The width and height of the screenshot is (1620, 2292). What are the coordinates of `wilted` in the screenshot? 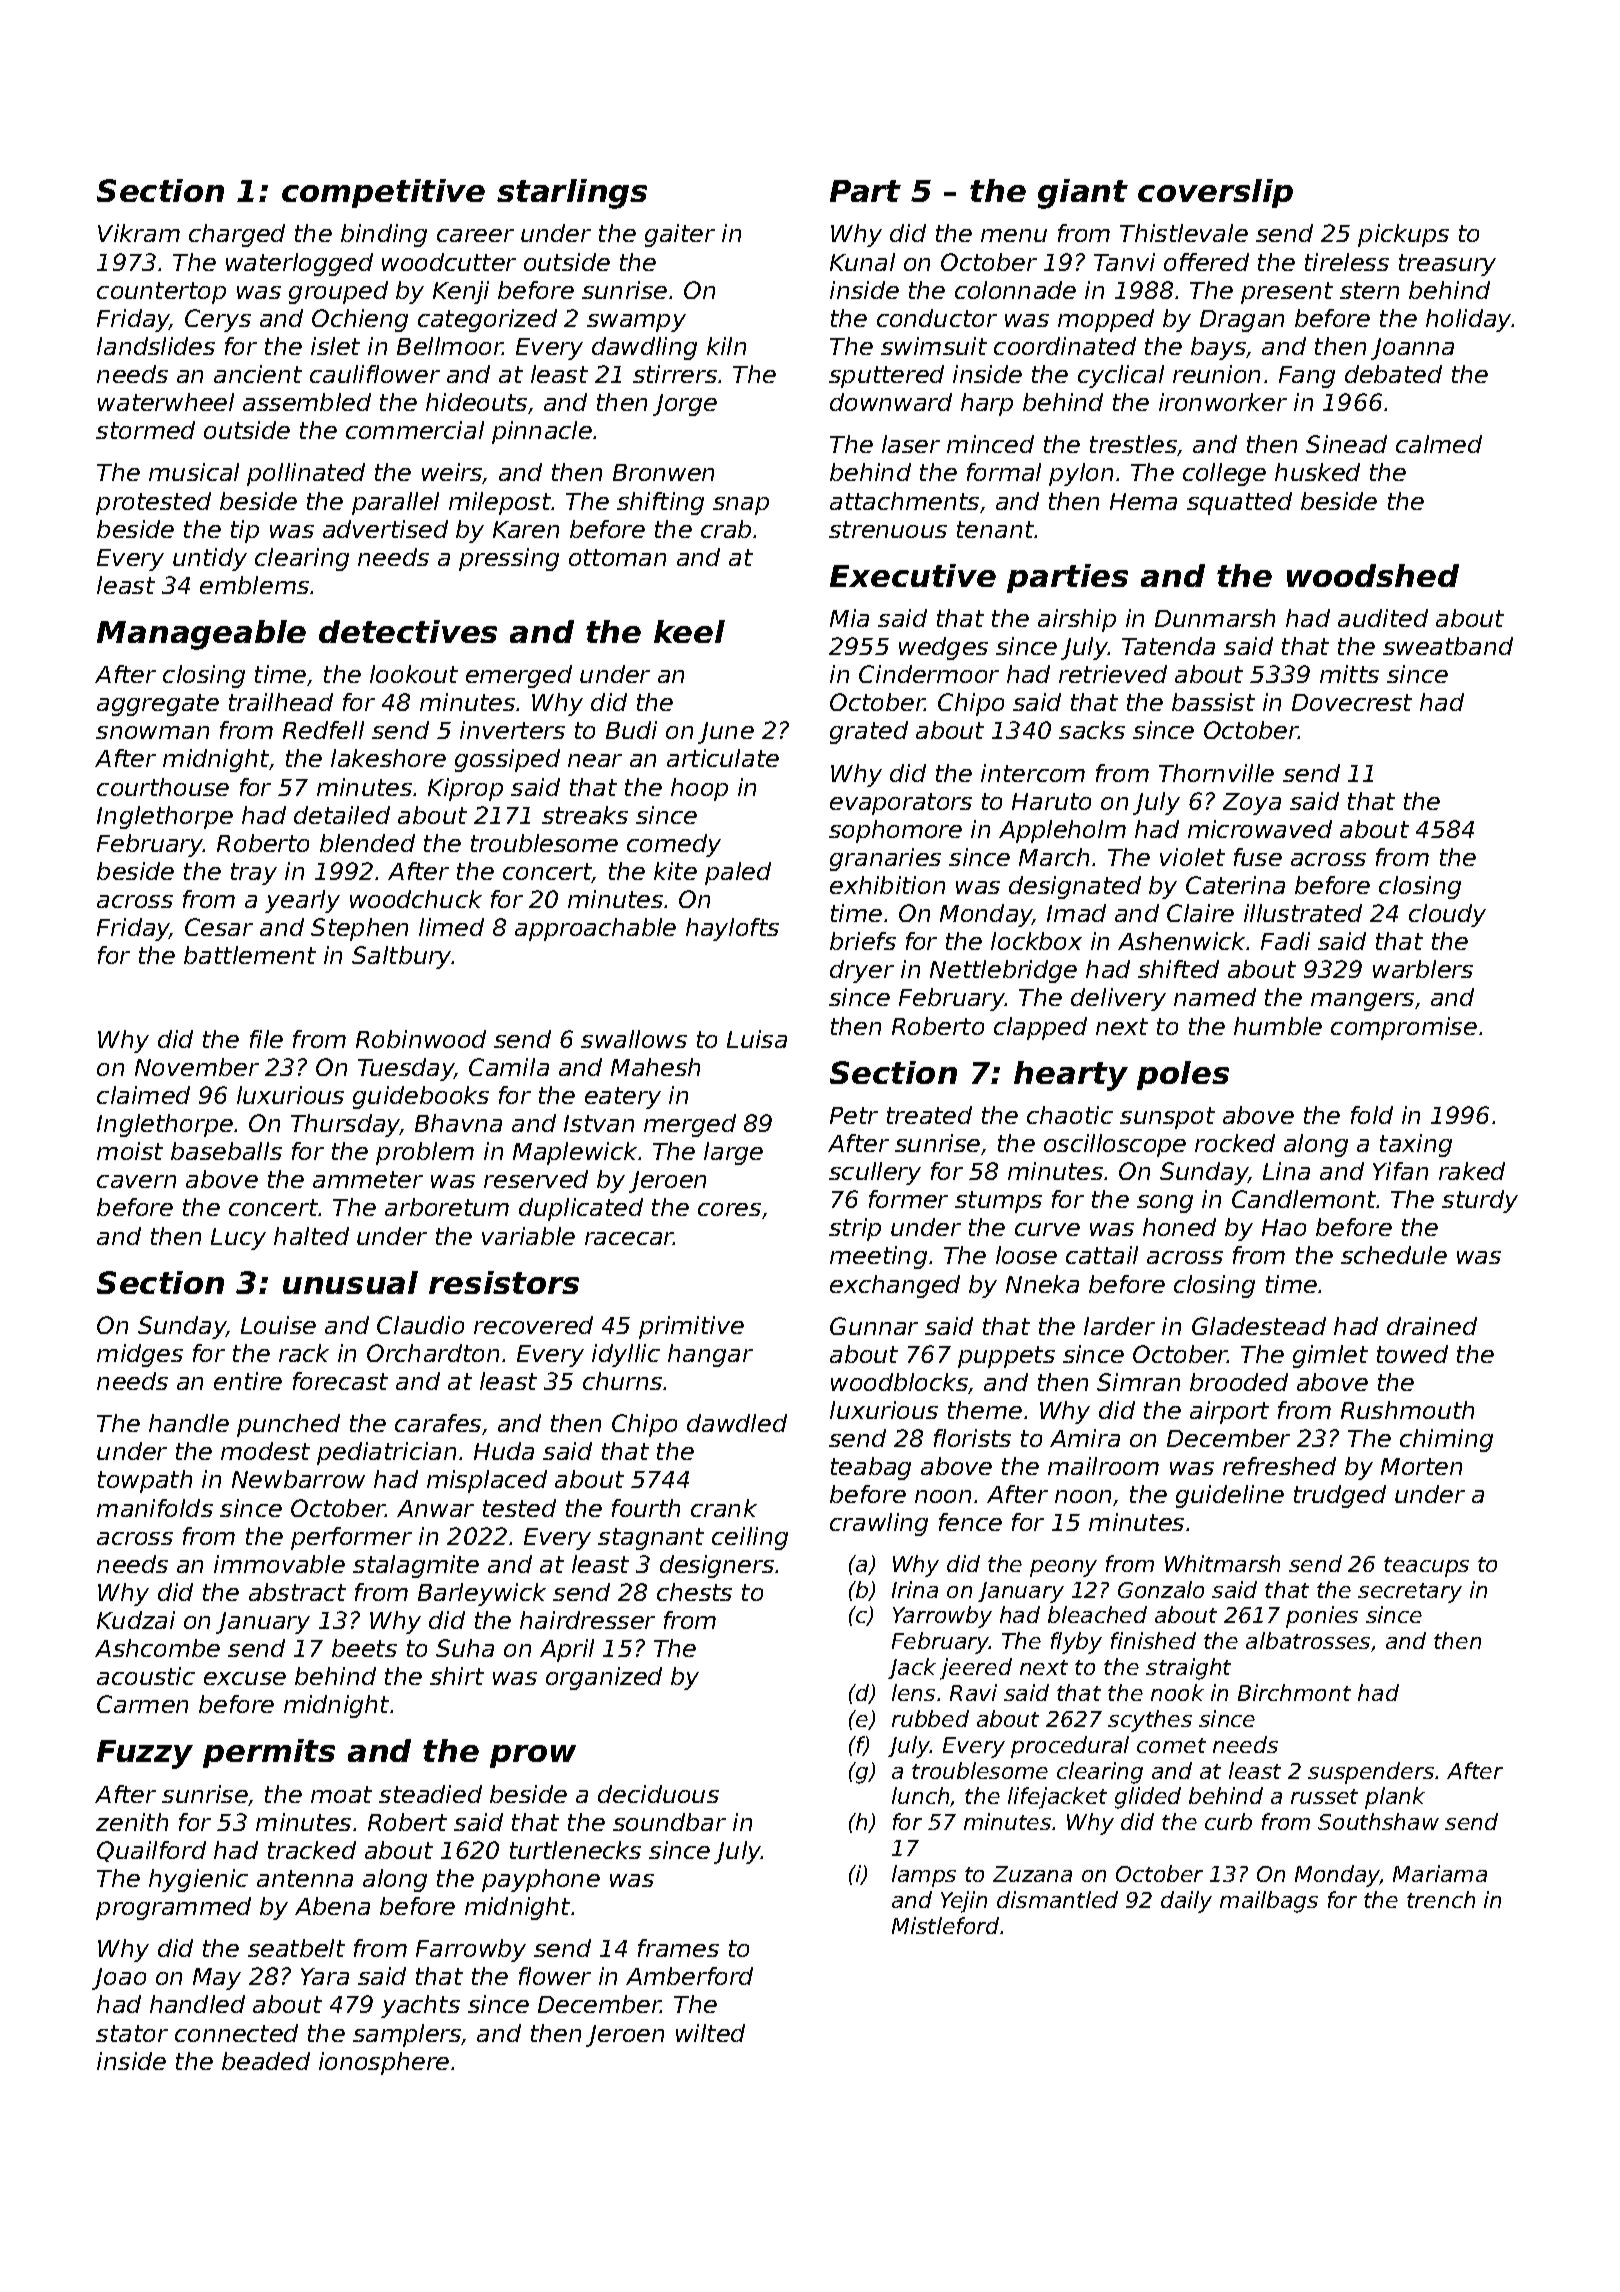 It's located at (710, 2033).
